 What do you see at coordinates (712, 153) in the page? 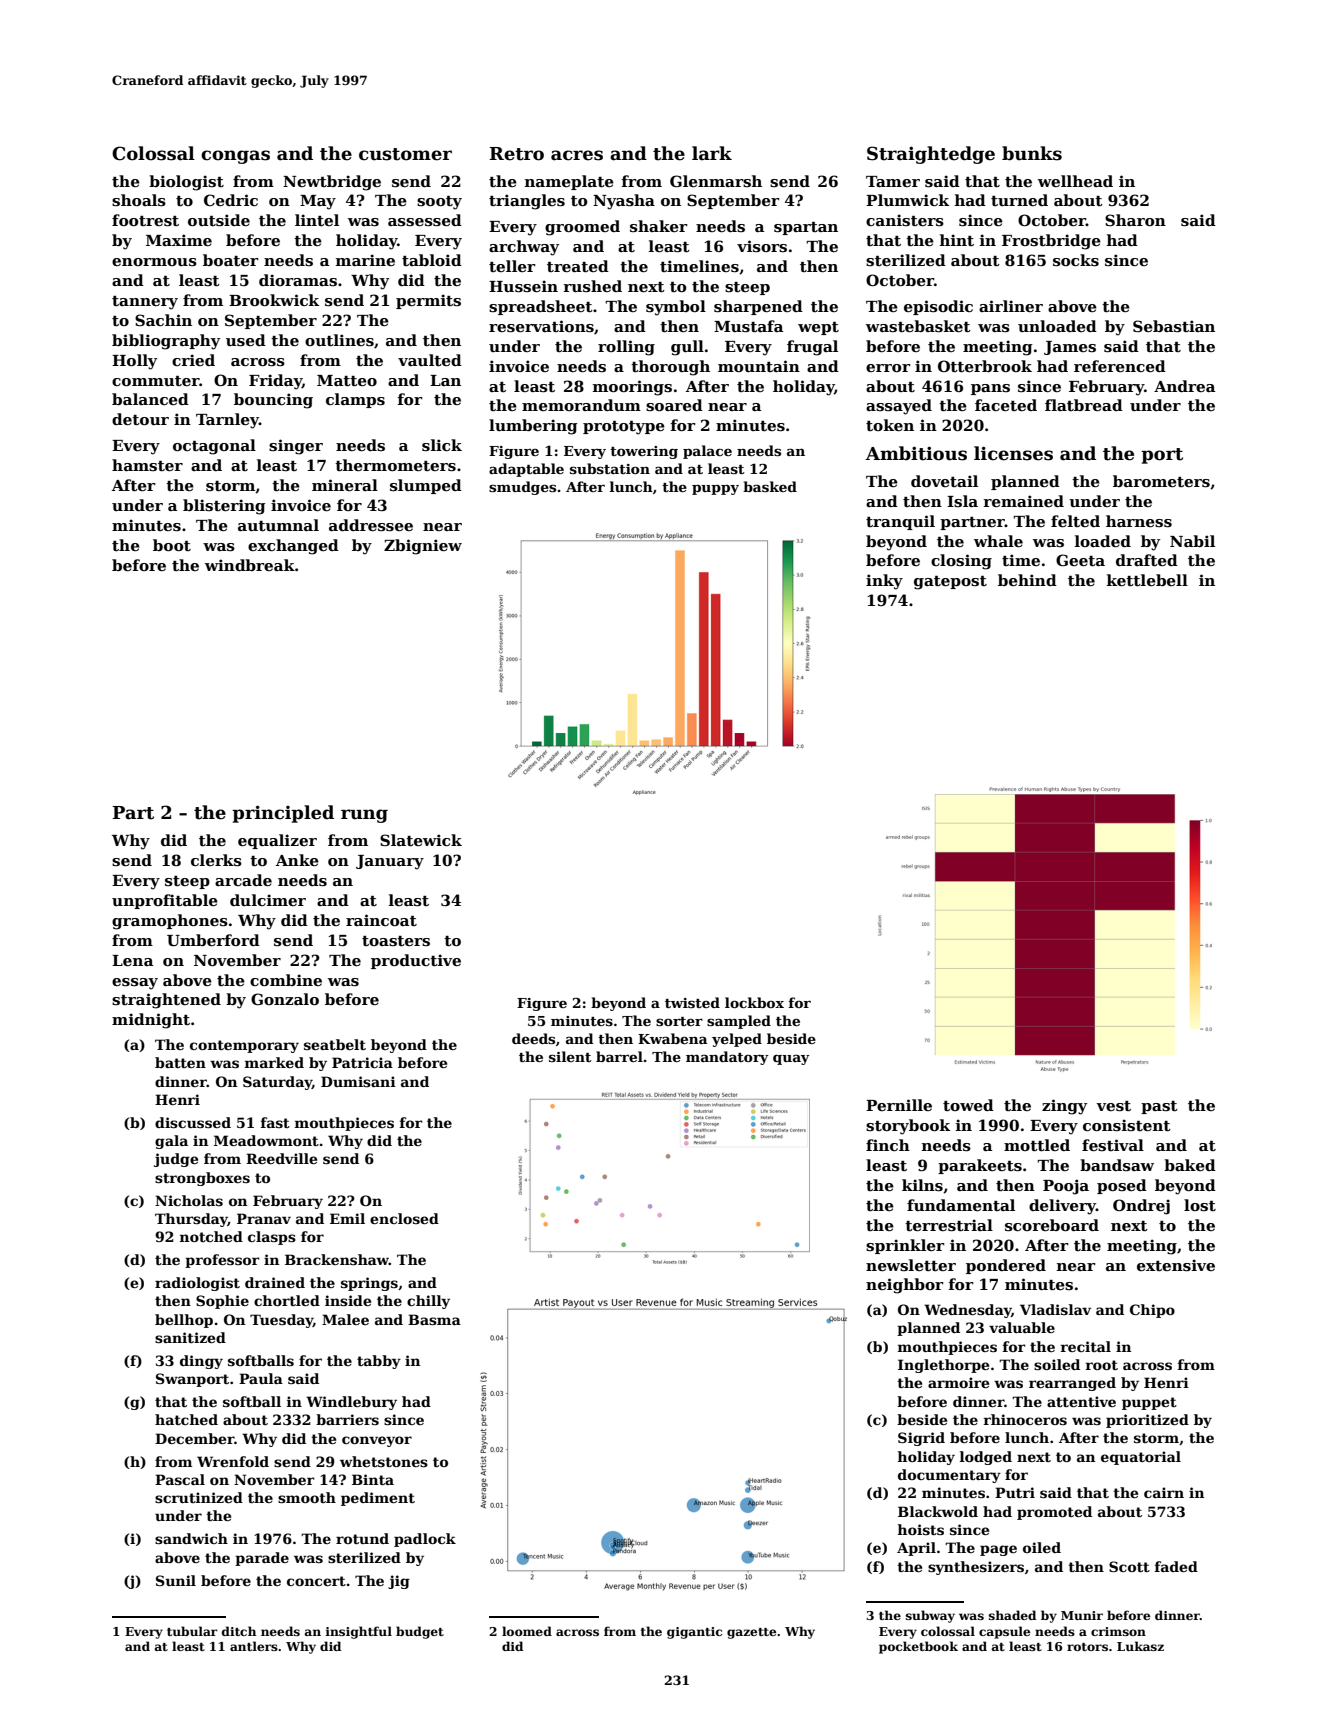
I see `lark` at bounding box center [712, 153].
